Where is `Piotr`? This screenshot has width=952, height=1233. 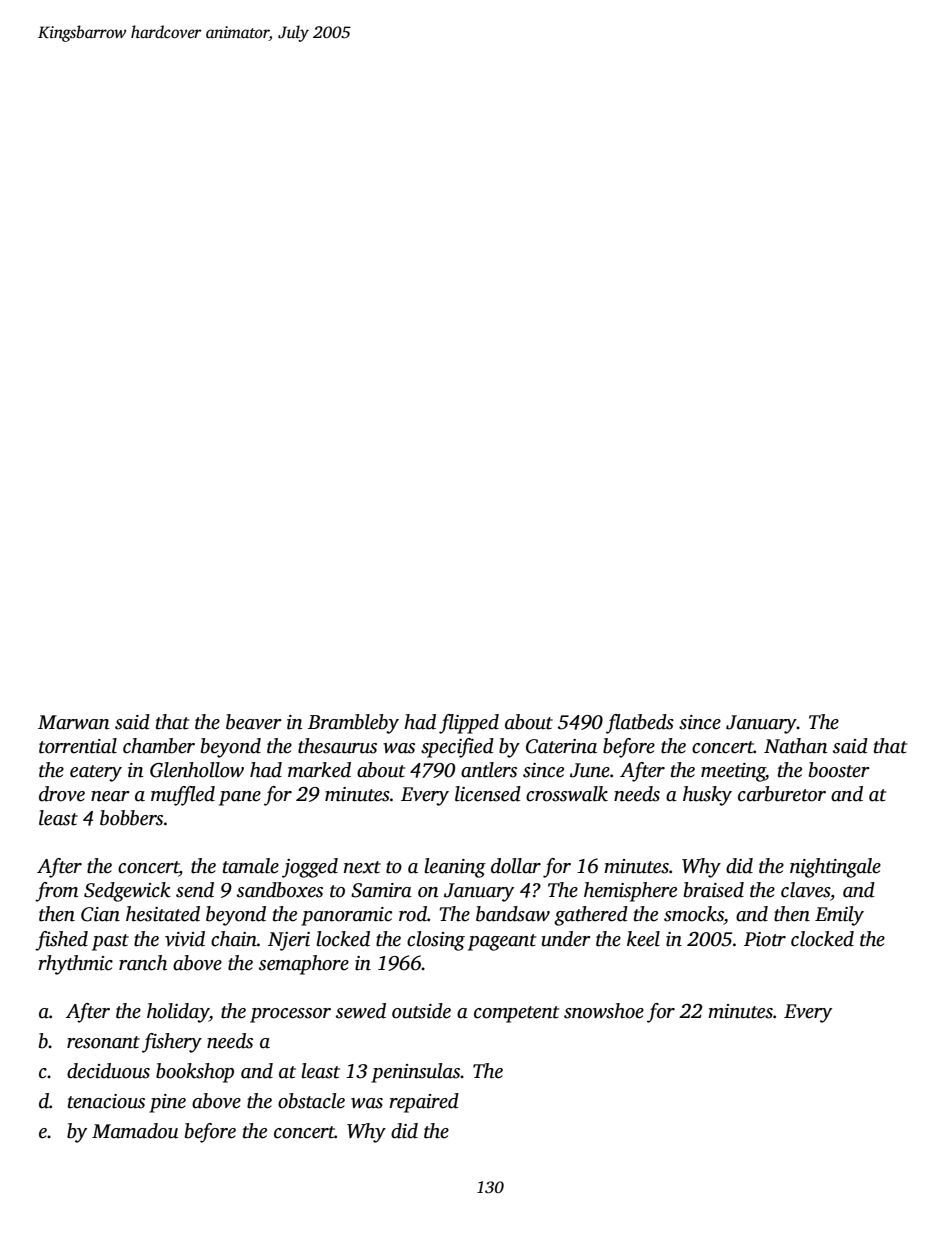
Piotr is located at coordinates (765, 939).
